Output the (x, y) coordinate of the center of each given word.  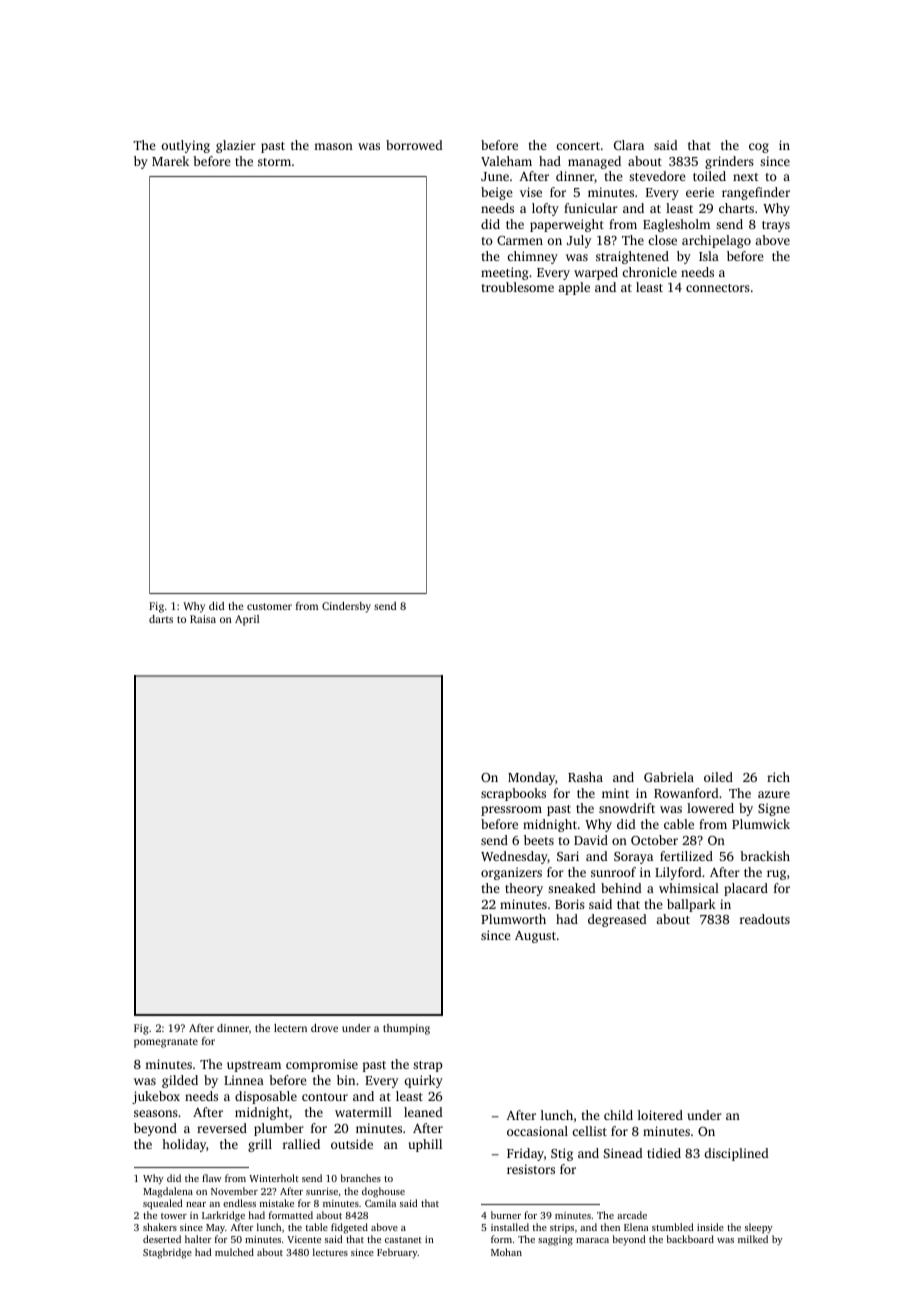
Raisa (203, 619)
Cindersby (346, 607)
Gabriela (669, 777)
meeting (504, 273)
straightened (632, 257)
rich (778, 777)
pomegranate (166, 1043)
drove (324, 1028)
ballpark (691, 905)
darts (161, 619)
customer (269, 606)
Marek (170, 161)
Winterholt (274, 1178)
